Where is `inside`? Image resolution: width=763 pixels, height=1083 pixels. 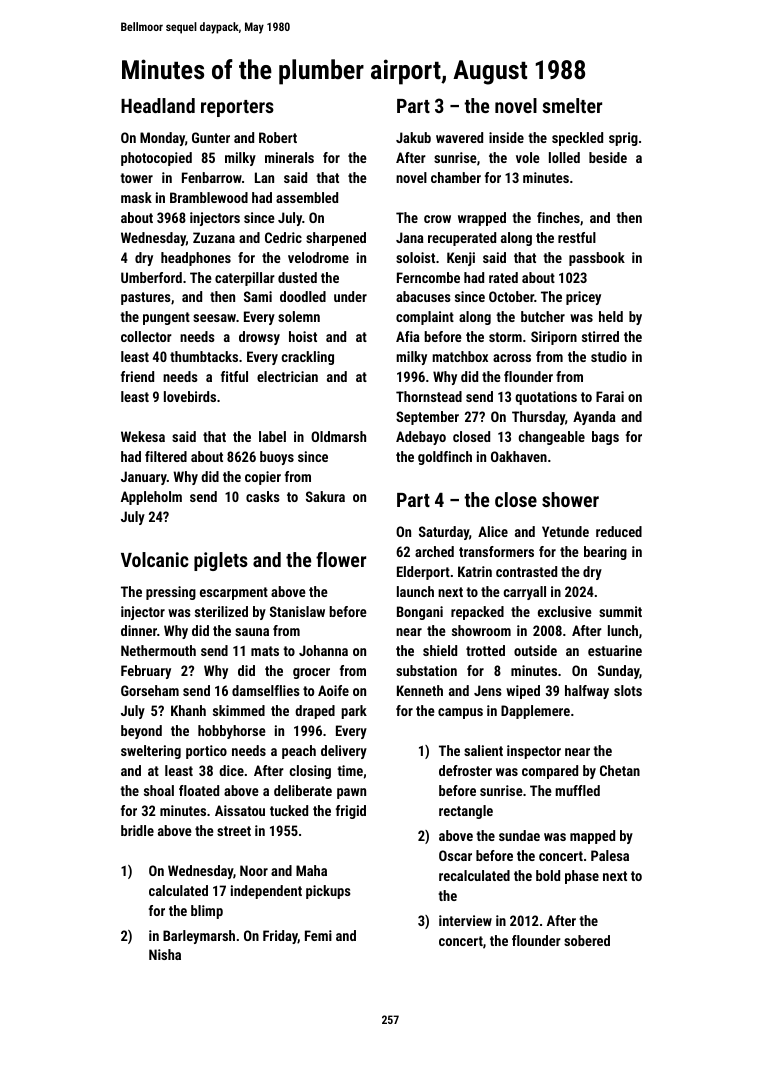 inside is located at coordinates (506, 137).
